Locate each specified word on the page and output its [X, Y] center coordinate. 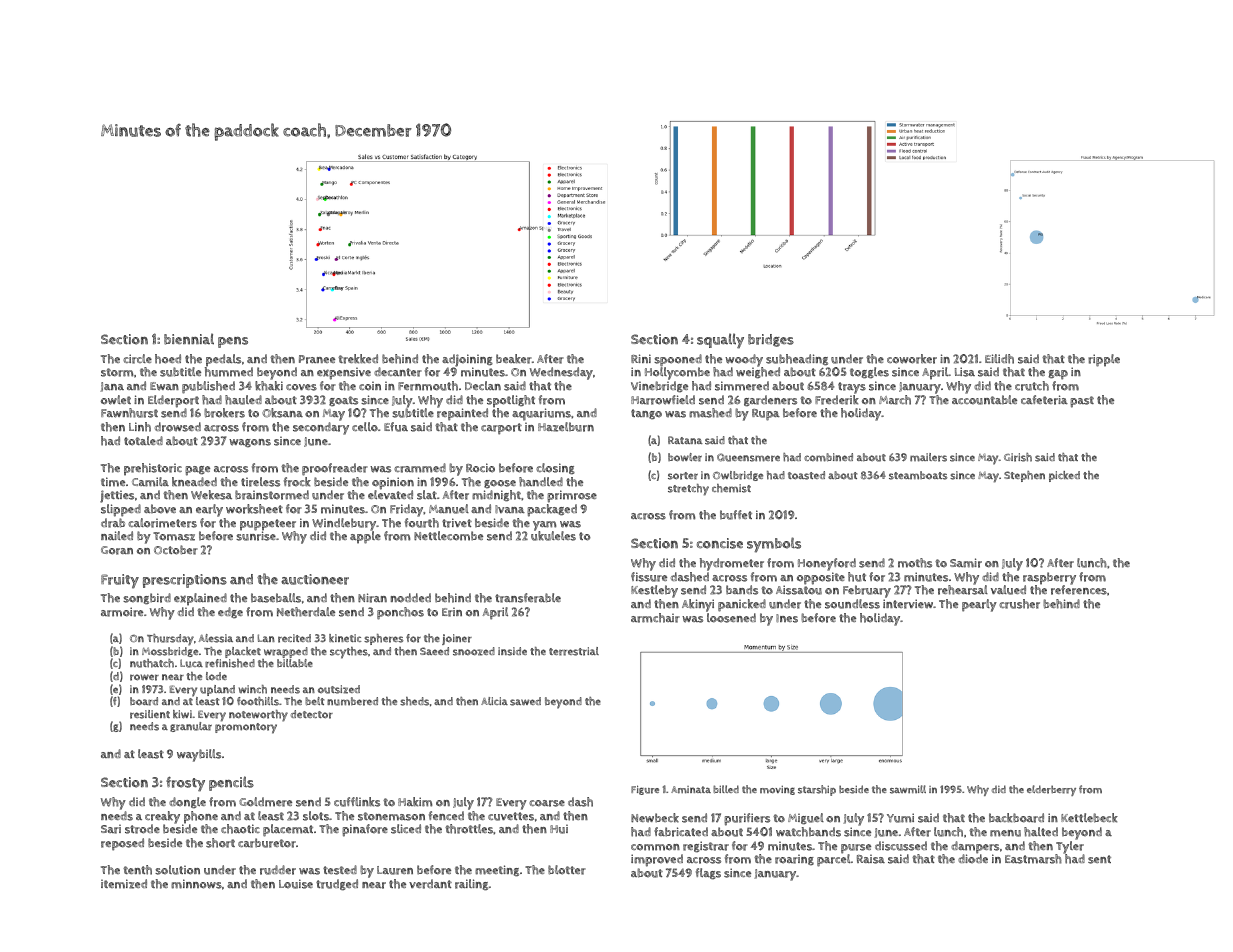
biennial [189, 339]
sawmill [908, 789]
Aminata [691, 790]
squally [720, 341]
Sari [111, 829]
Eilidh [999, 359]
